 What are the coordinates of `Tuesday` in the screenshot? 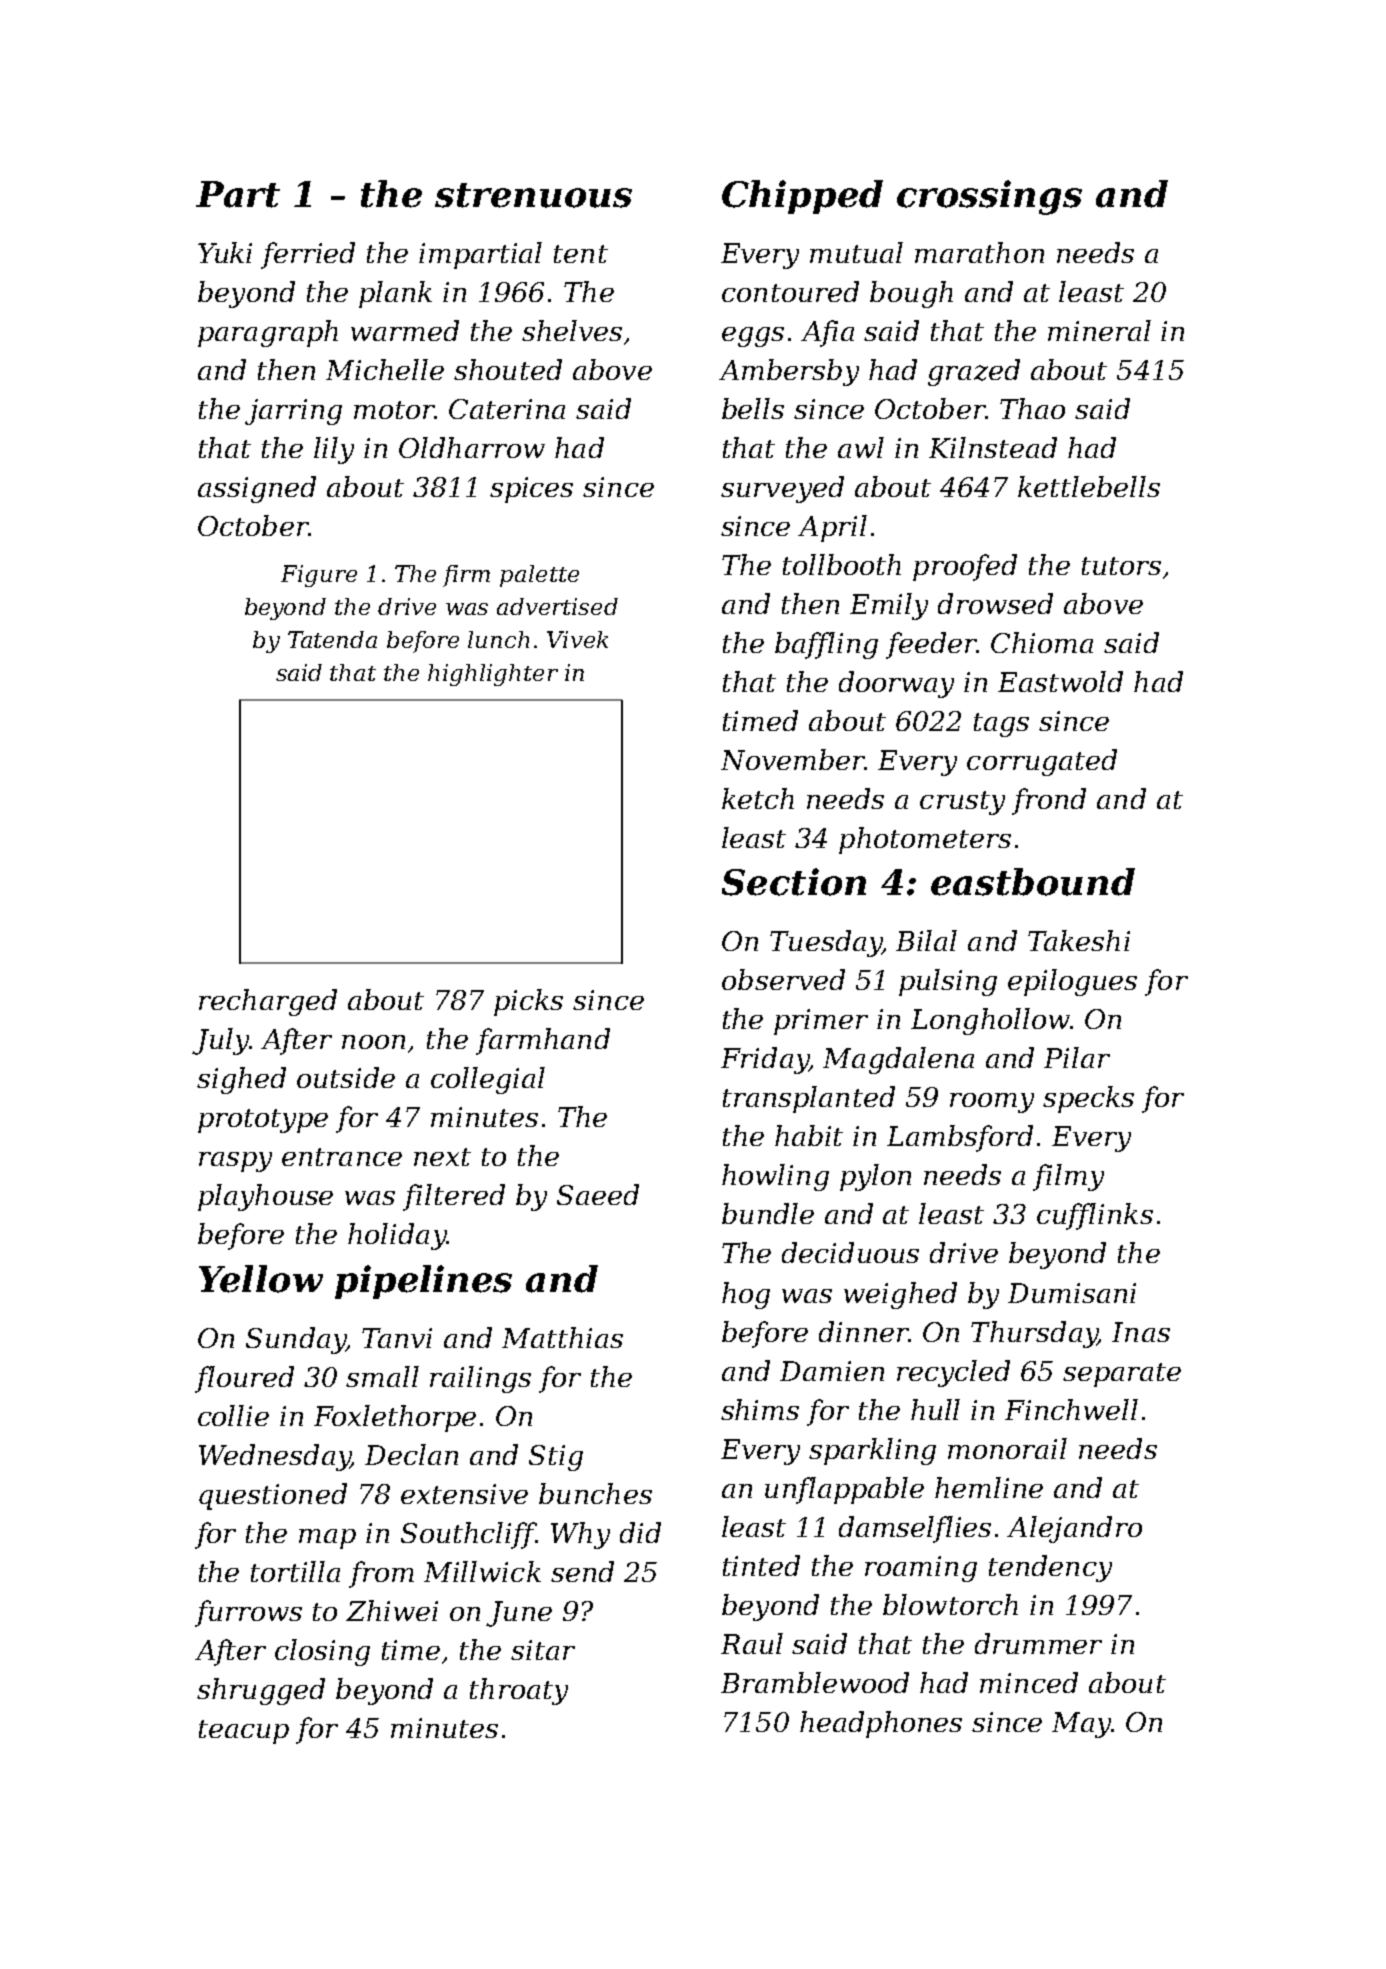 It's located at (826, 943).
